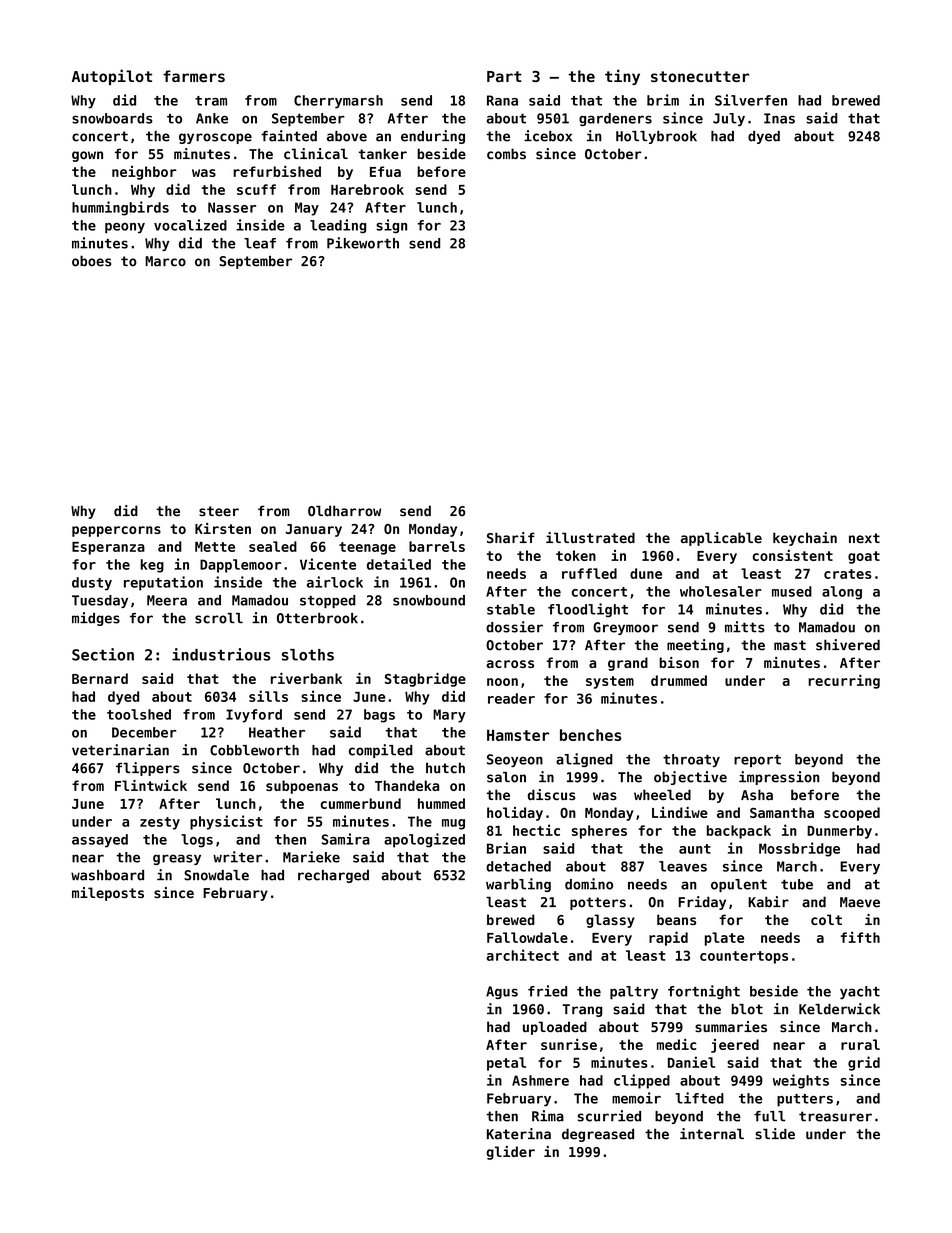  I want to click on teenage, so click(367, 548).
